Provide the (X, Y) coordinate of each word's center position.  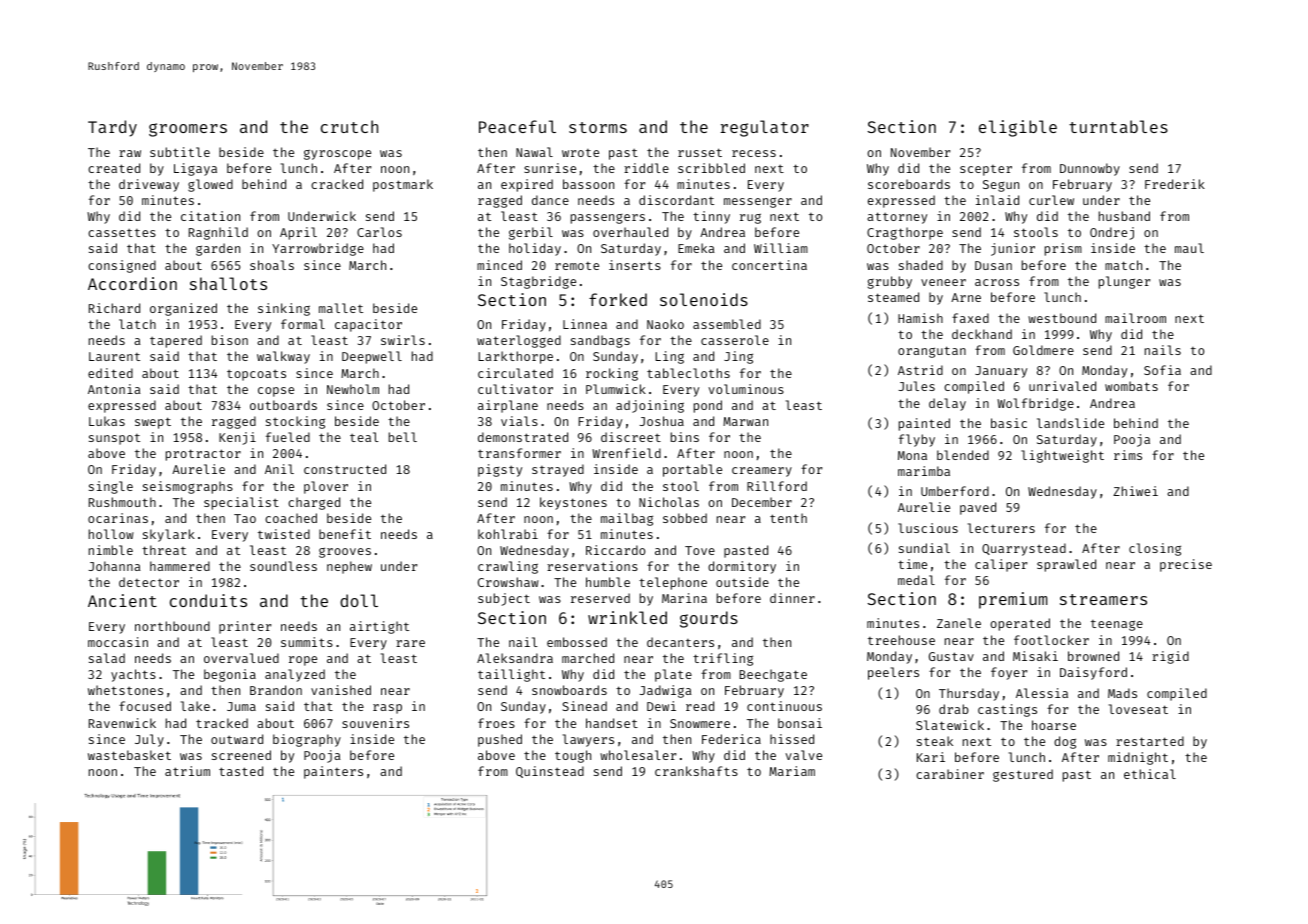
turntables (1118, 126)
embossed (577, 642)
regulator (765, 128)
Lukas (107, 421)
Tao (245, 518)
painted (924, 424)
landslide (1070, 423)
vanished (341, 690)
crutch (349, 126)
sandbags (600, 341)
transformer (519, 453)
